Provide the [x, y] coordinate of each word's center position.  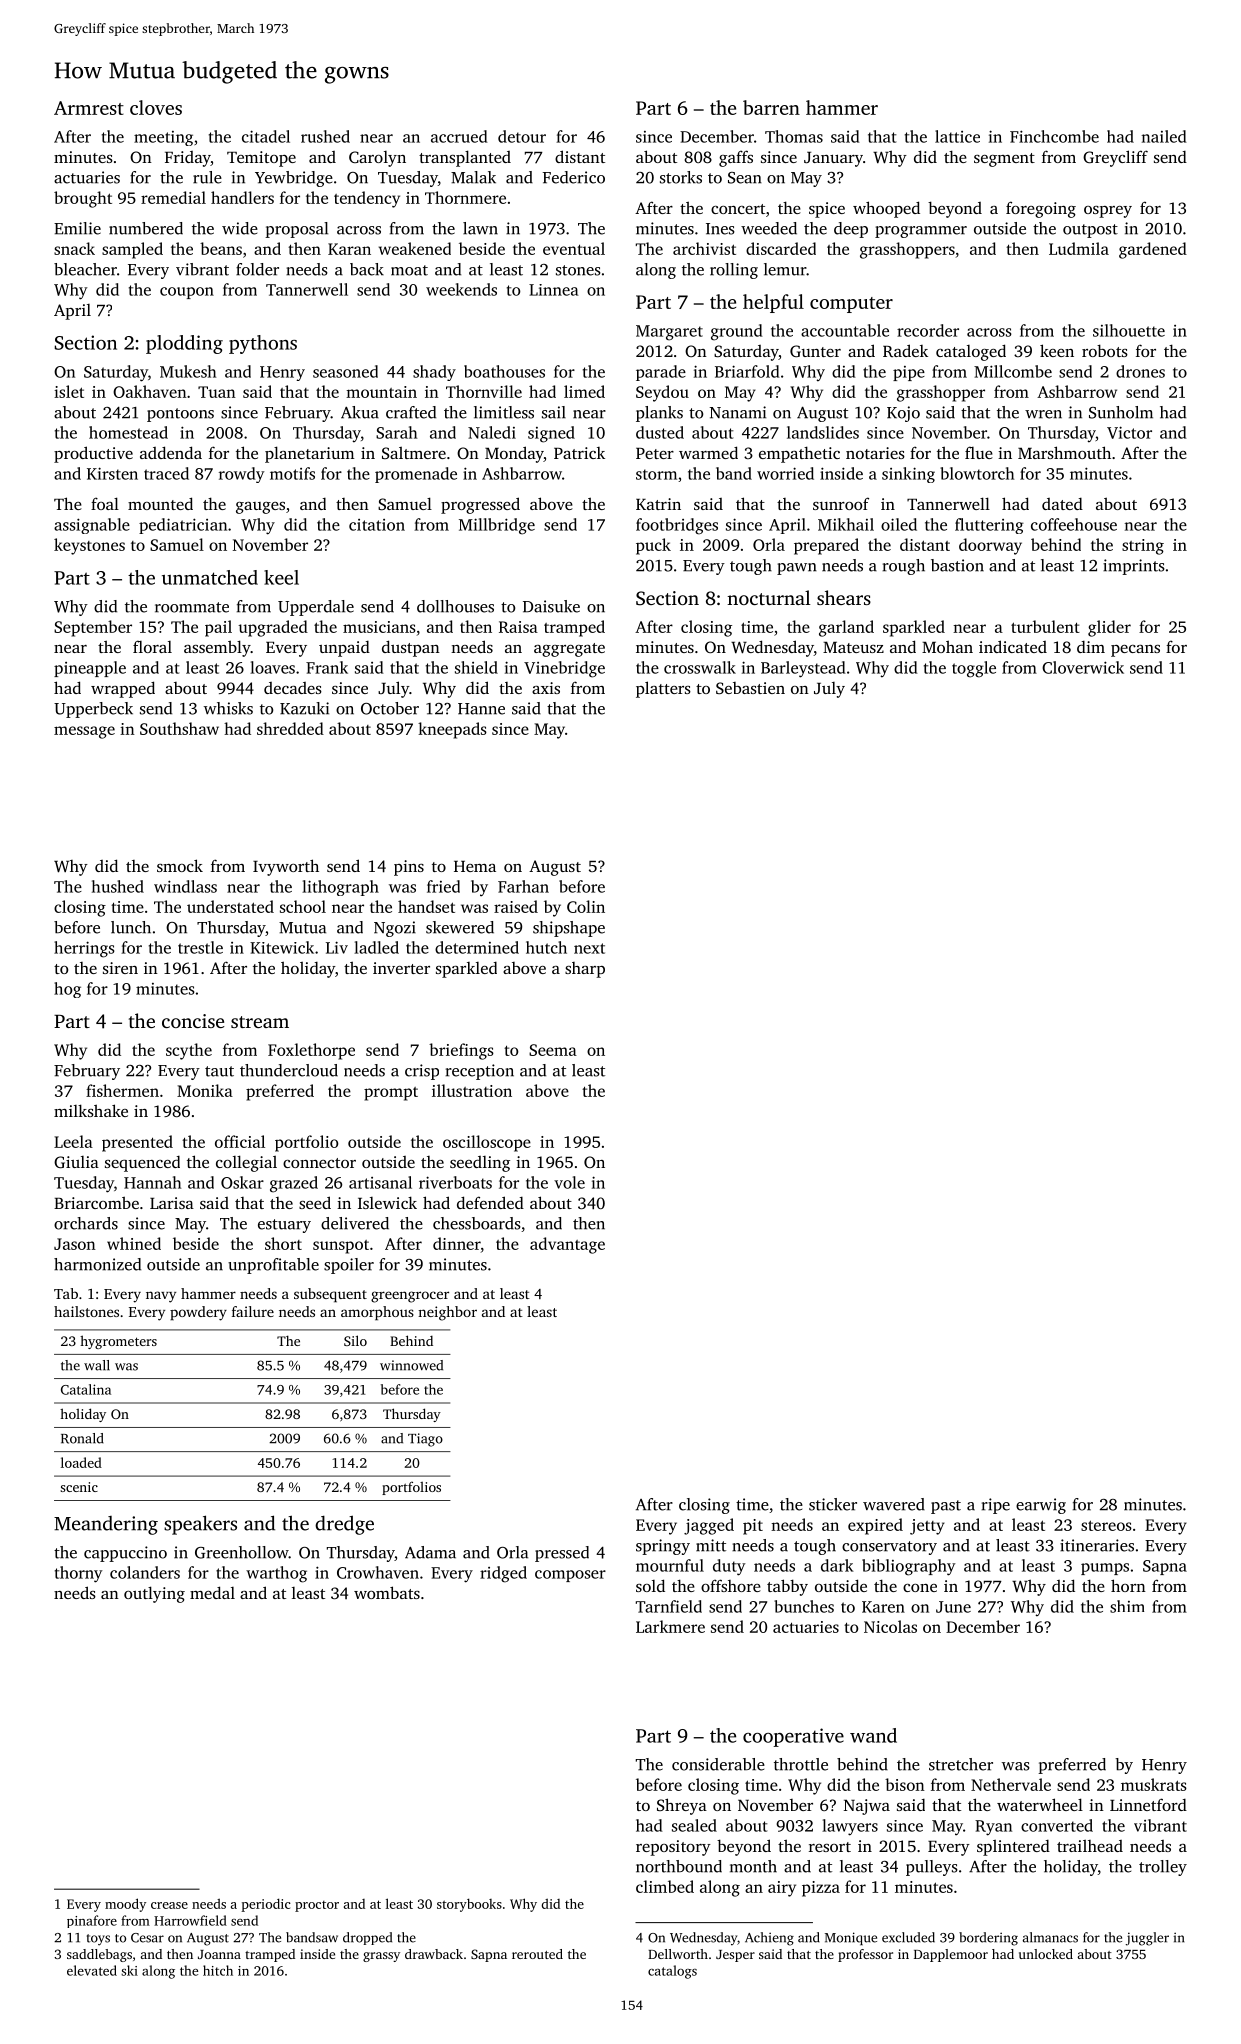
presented [137, 1143]
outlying [154, 1594]
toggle [974, 669]
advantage [567, 1245]
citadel [266, 136]
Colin [586, 906]
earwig [1041, 1506]
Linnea [553, 290]
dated [1062, 504]
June [953, 1607]
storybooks [469, 1905]
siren [120, 968]
